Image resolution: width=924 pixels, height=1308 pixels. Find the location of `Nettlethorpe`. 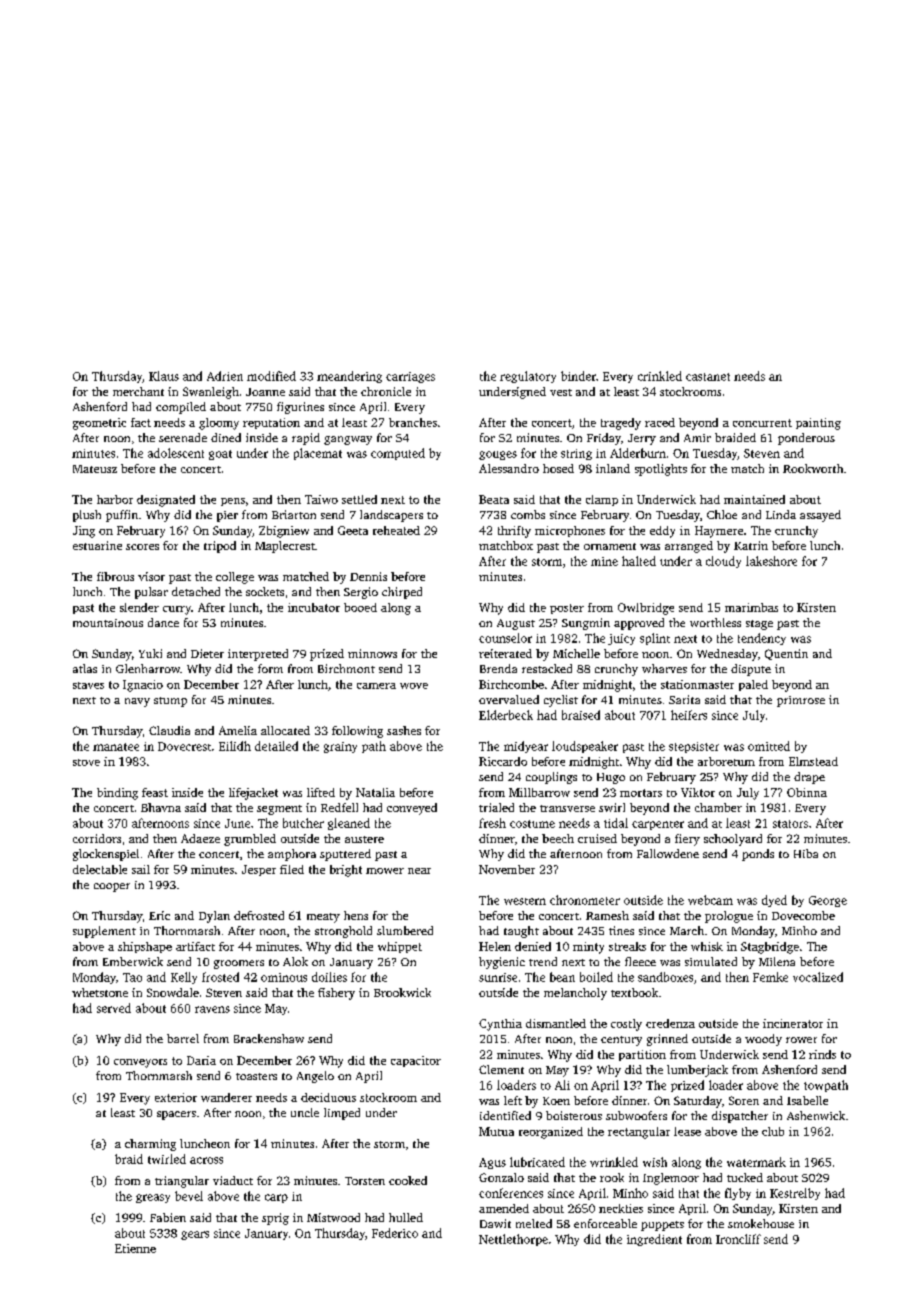

Nettlethorpe is located at coordinates (513, 1240).
